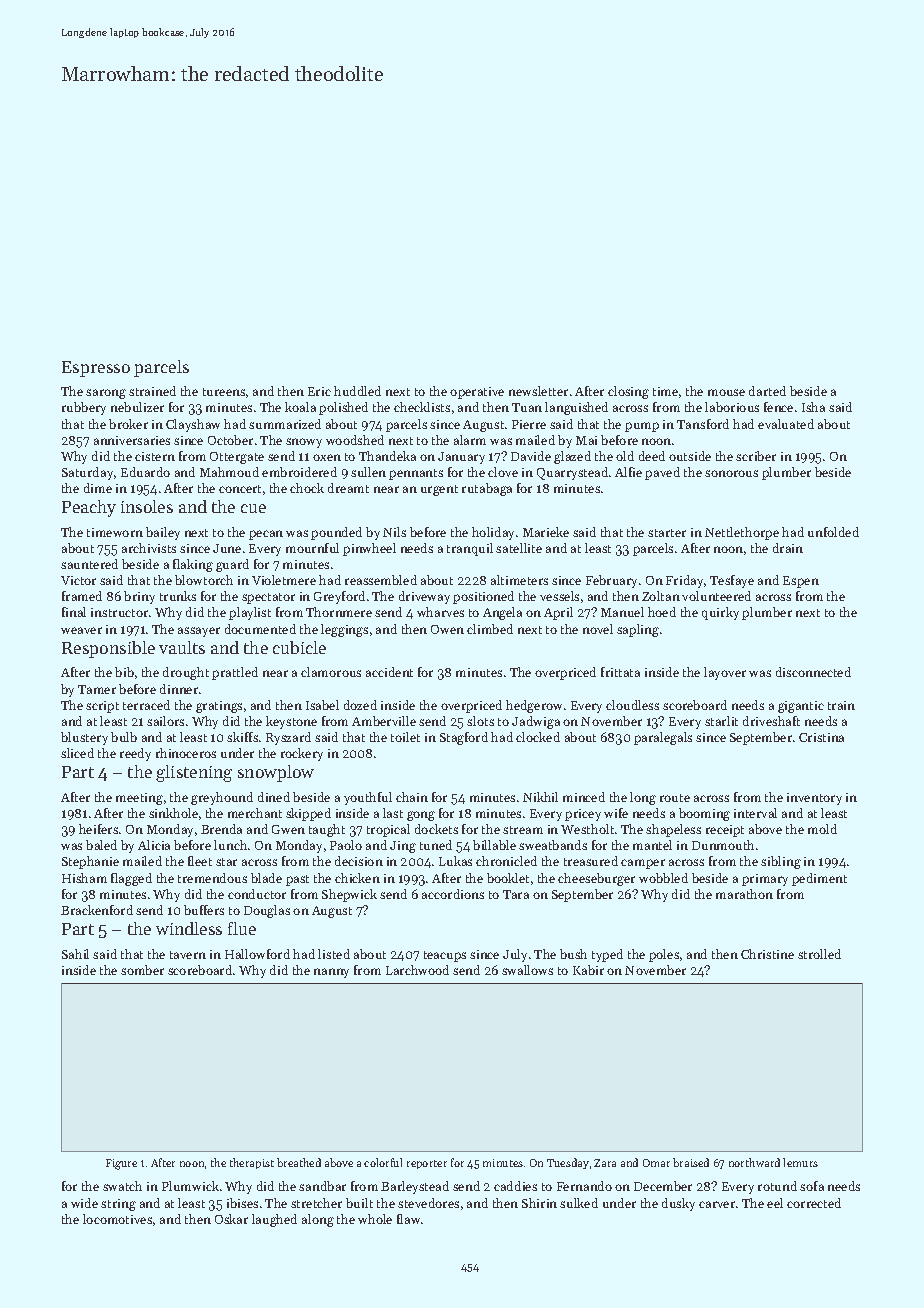  What do you see at coordinates (89, 564) in the screenshot?
I see `sauntered` at bounding box center [89, 564].
